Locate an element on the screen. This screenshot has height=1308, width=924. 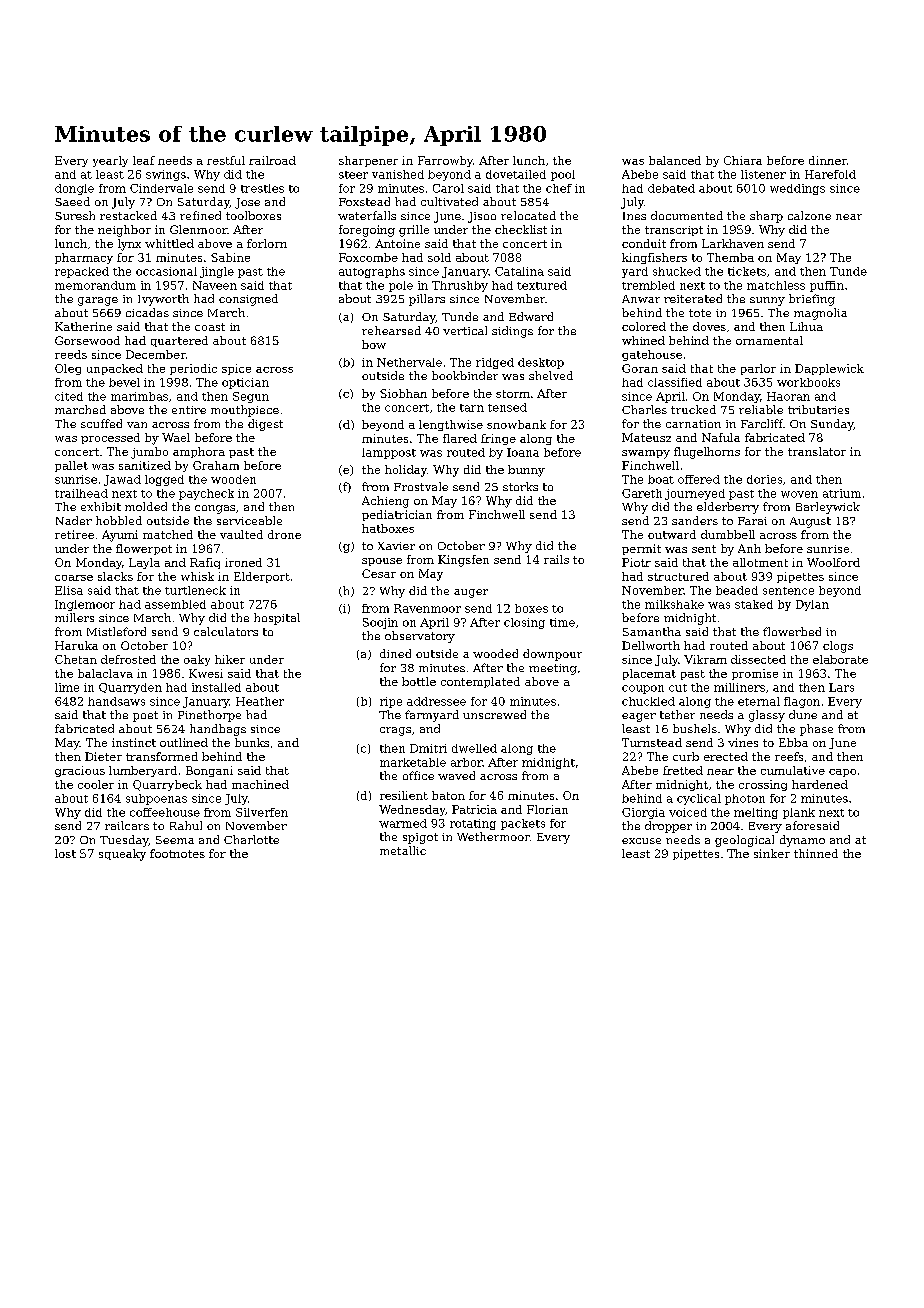
magnolia is located at coordinates (820, 314).
